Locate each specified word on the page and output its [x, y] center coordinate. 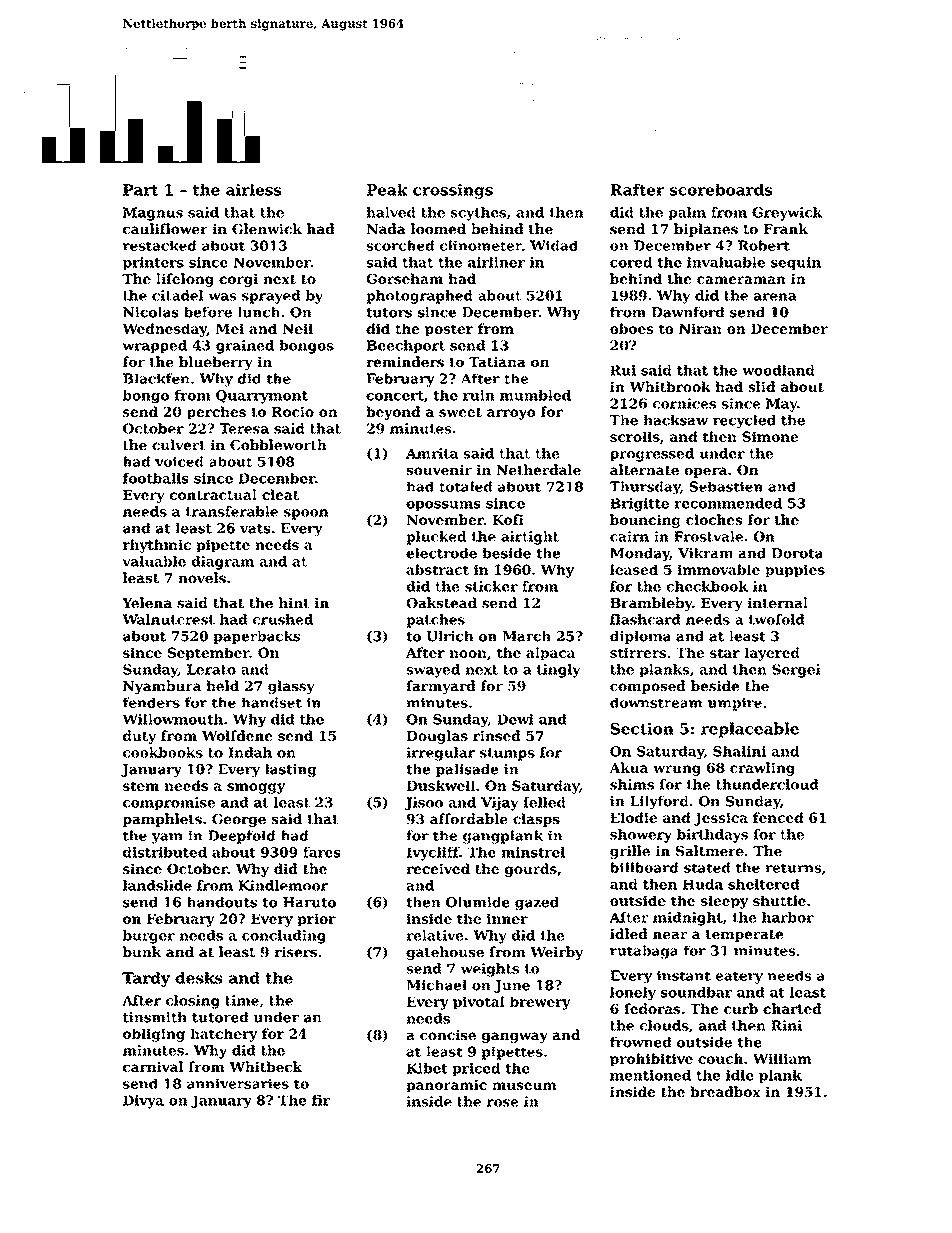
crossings [453, 191]
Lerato [211, 669]
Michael [436, 985]
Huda [703, 884]
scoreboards [721, 190]
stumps [507, 754]
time [242, 1000]
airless [254, 190]
